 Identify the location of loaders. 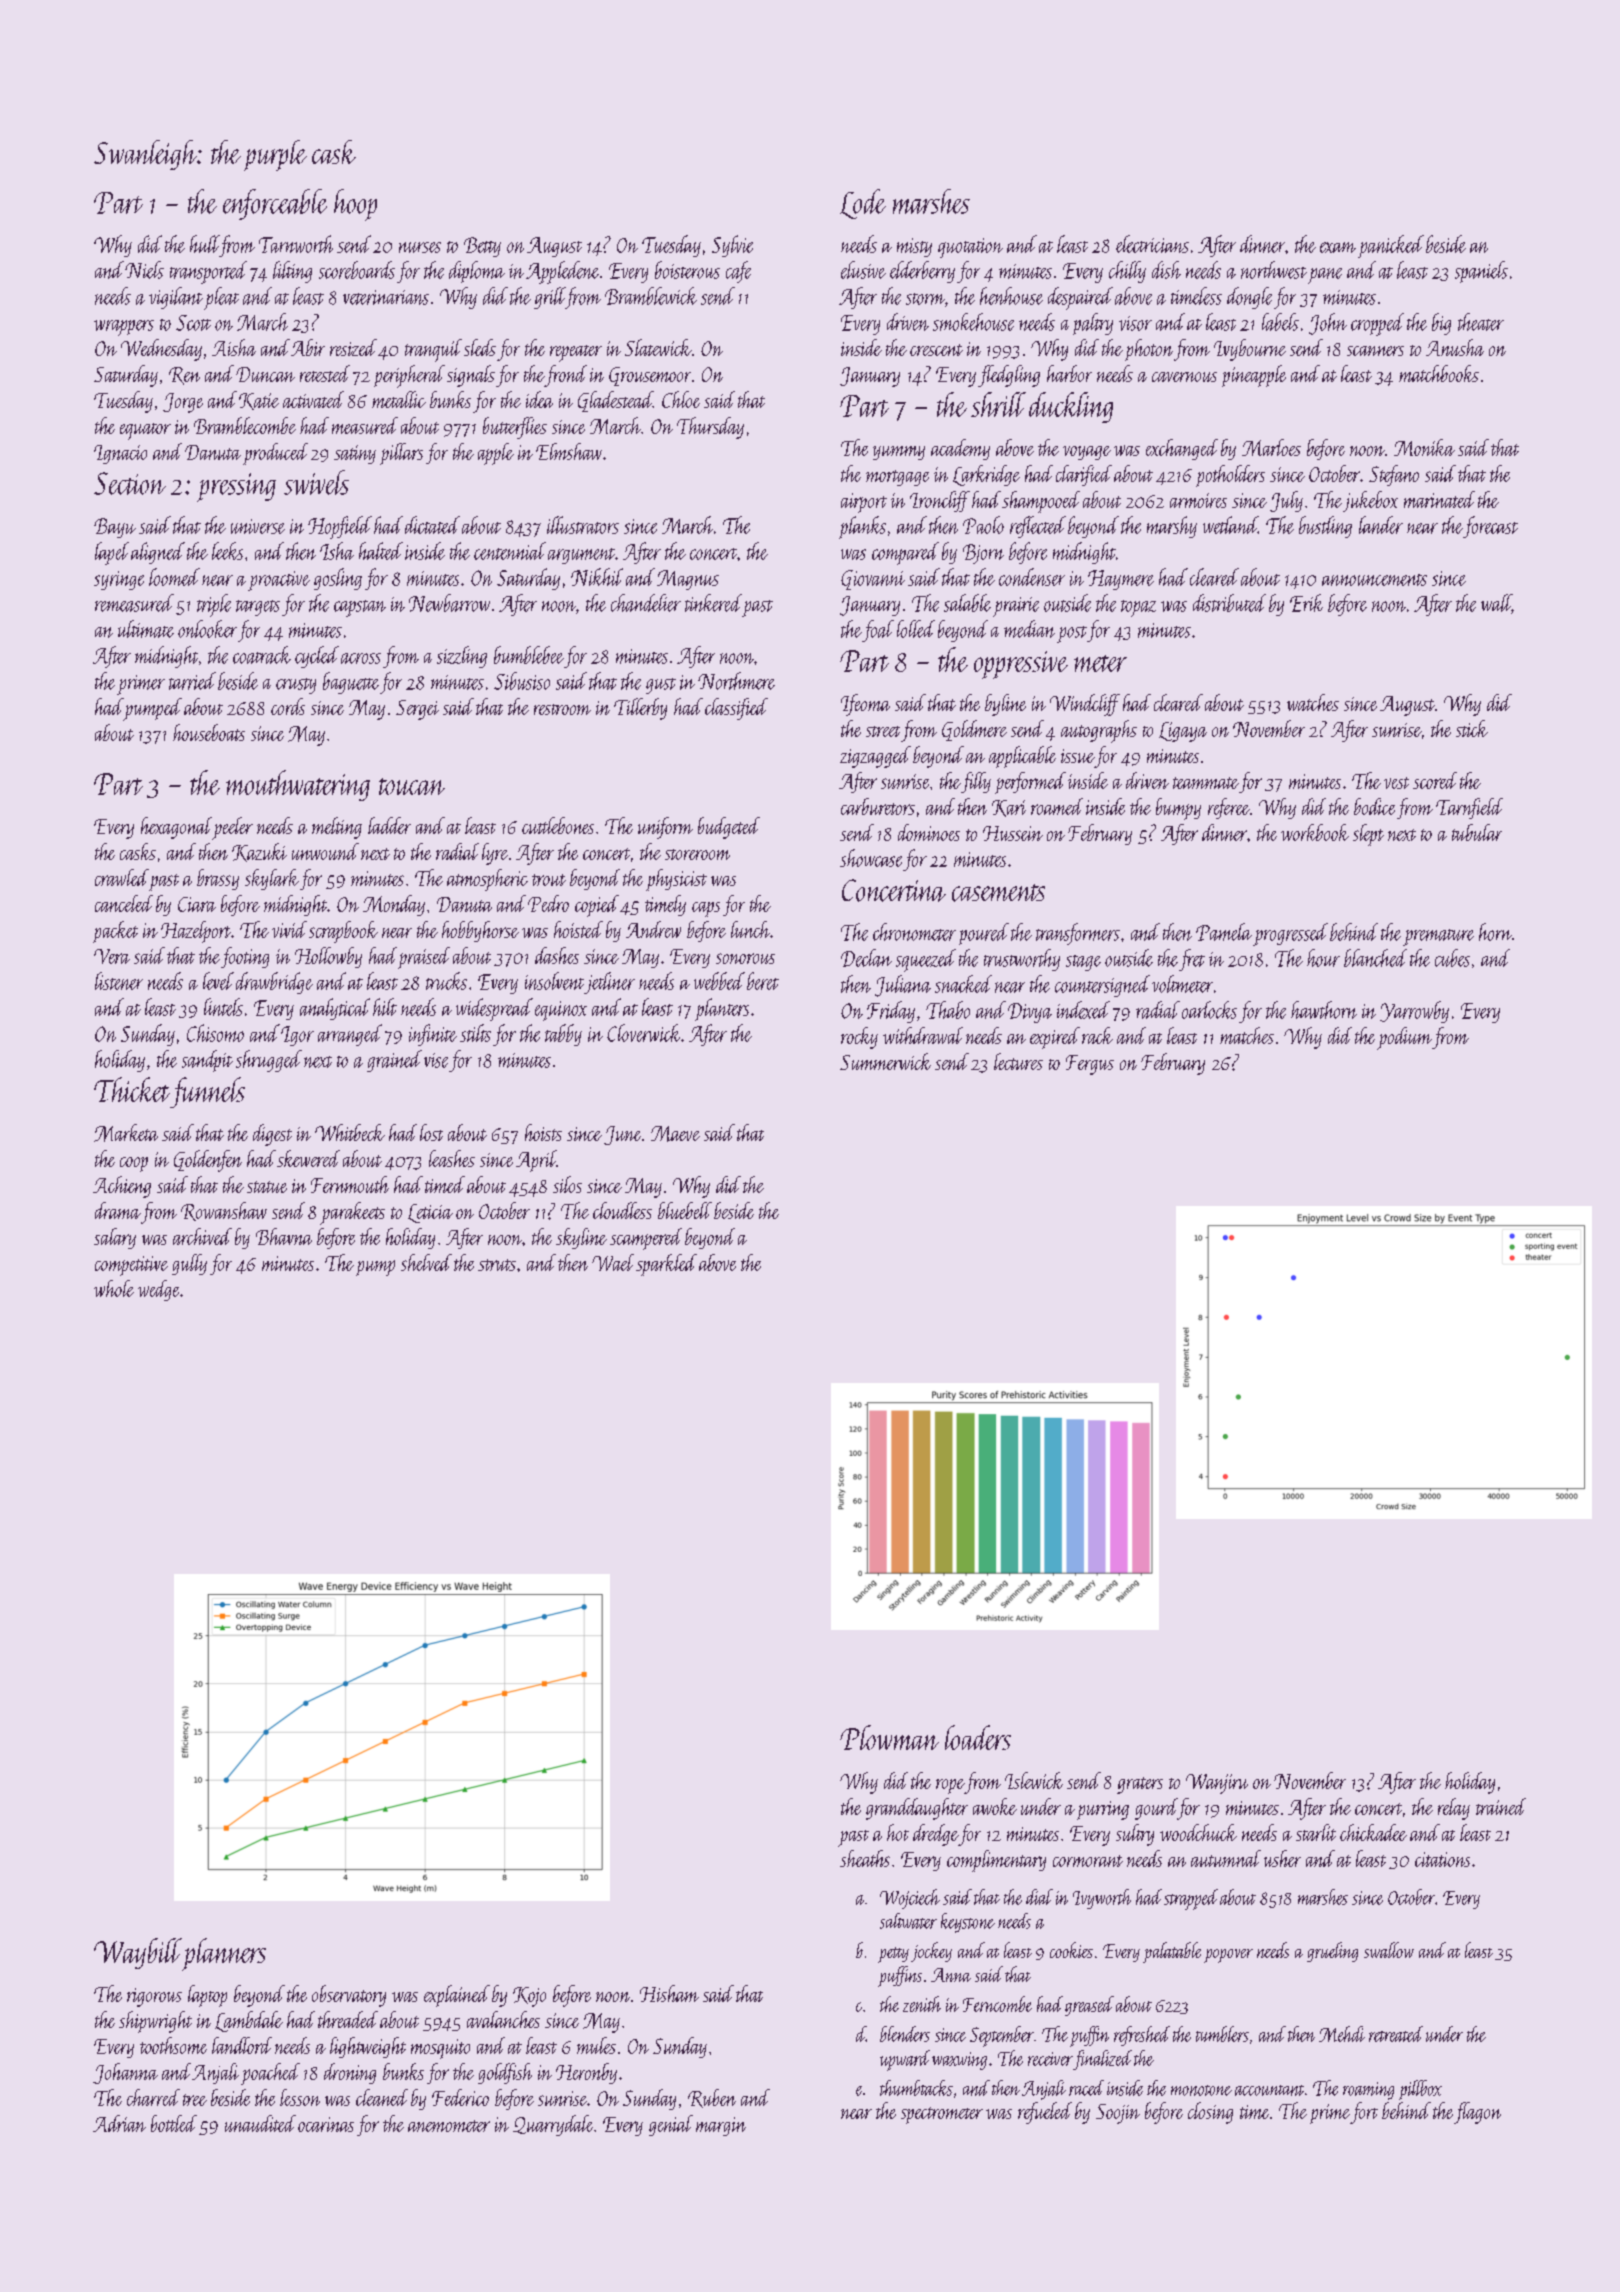
(978, 1737).
